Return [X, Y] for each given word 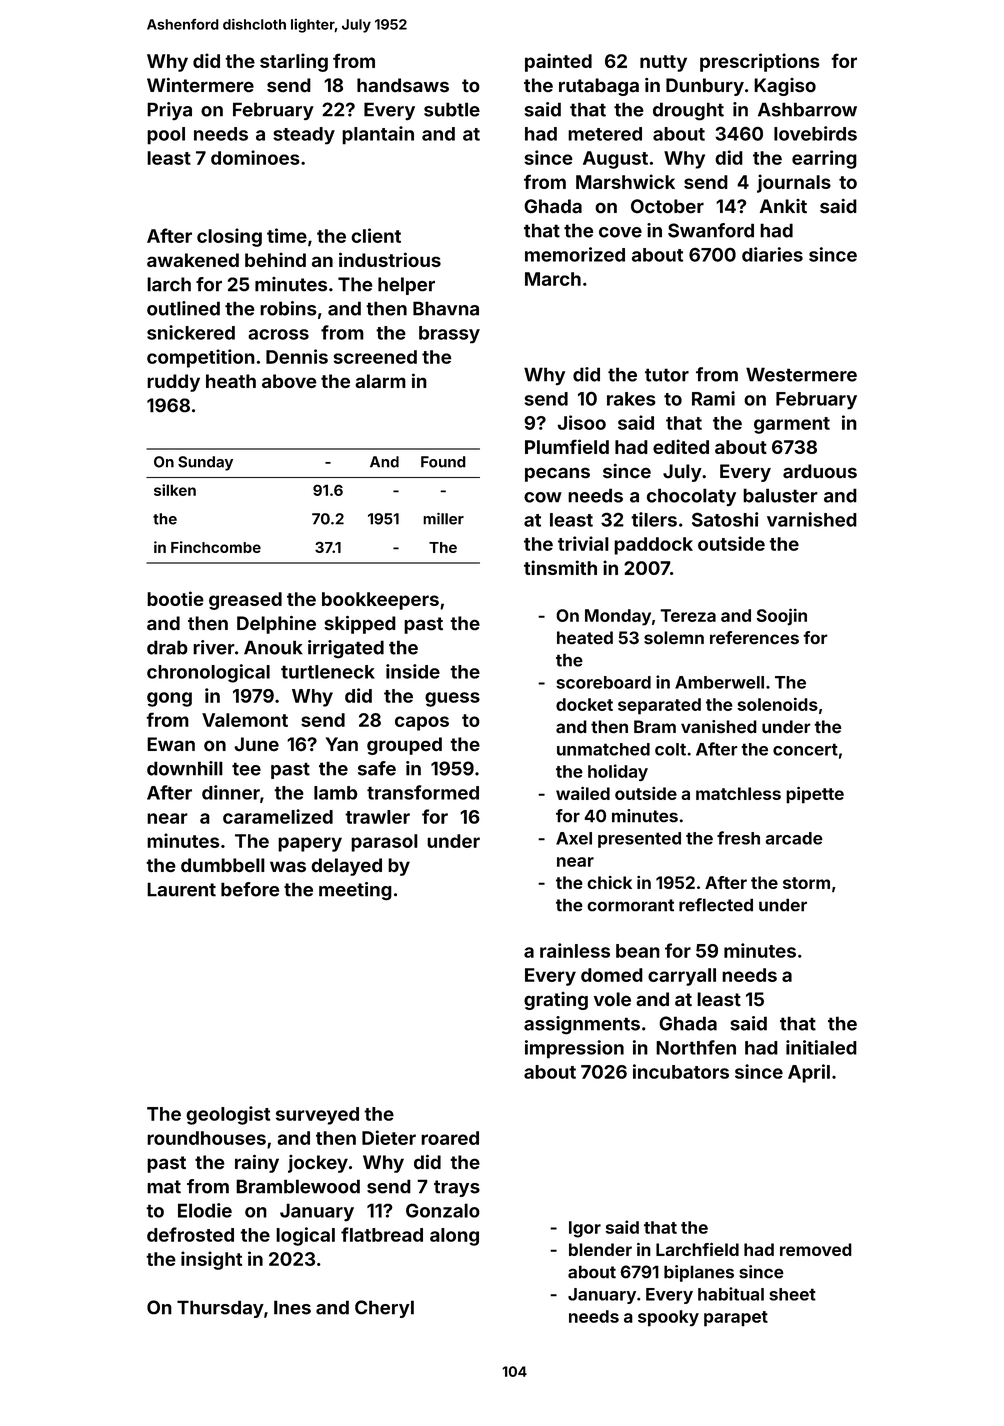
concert [805, 749]
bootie [175, 598]
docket [584, 704]
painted [558, 62]
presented [639, 840]
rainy [257, 1163]
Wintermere [200, 85]
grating [556, 1001]
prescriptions [760, 62]
